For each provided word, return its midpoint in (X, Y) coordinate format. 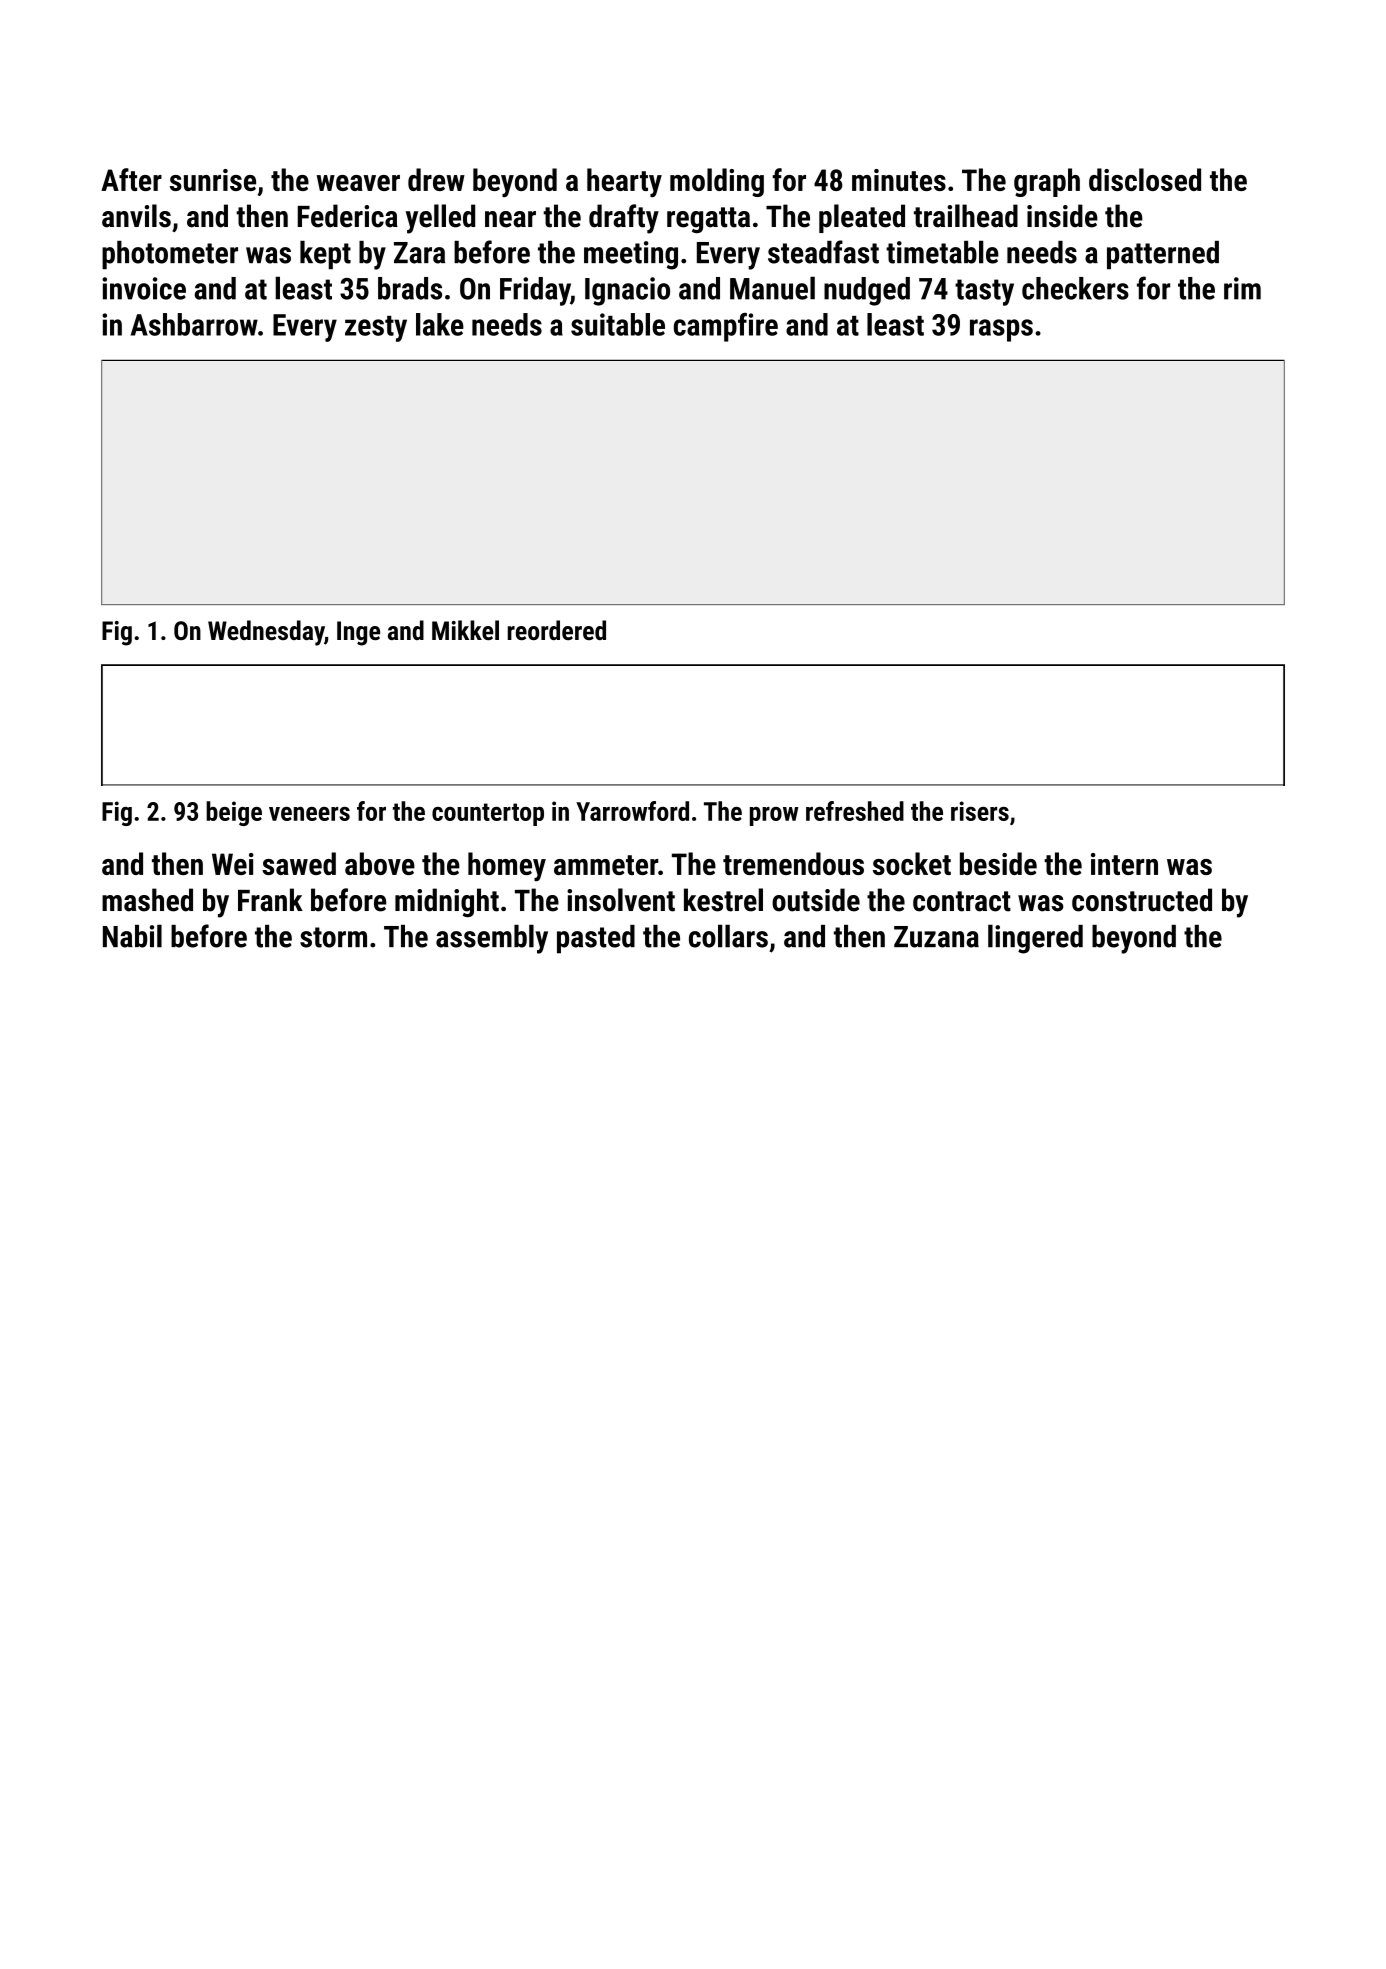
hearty (624, 183)
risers (980, 811)
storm (333, 937)
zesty (376, 329)
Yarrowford (632, 811)
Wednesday (266, 633)
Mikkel (465, 630)
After (131, 179)
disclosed (1145, 179)
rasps (1001, 330)
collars (728, 936)
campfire (726, 327)
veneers (309, 814)
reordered (557, 630)
